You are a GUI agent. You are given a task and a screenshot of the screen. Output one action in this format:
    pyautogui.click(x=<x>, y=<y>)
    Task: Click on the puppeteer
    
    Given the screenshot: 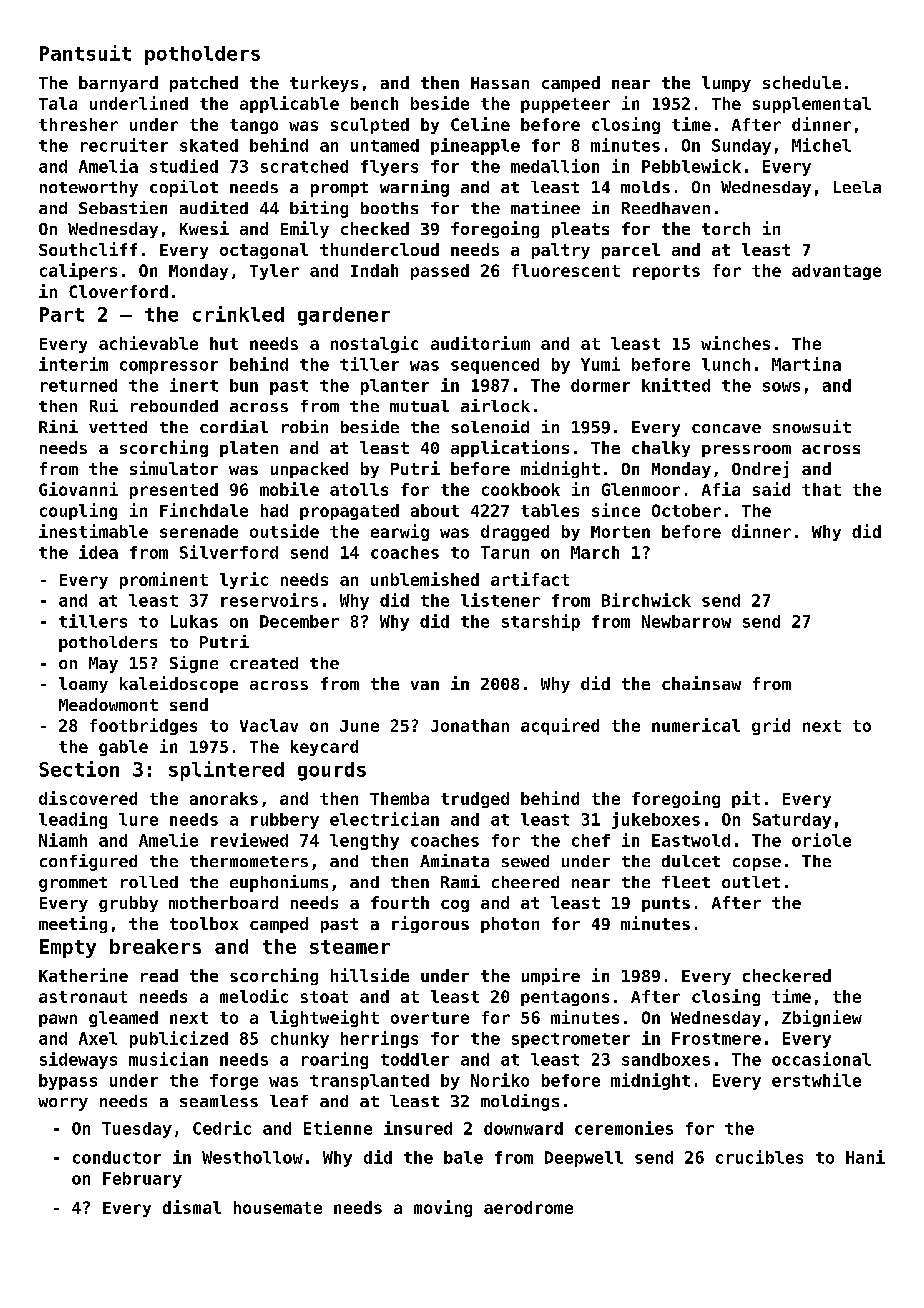 What is the action you would take?
    pyautogui.click(x=565, y=105)
